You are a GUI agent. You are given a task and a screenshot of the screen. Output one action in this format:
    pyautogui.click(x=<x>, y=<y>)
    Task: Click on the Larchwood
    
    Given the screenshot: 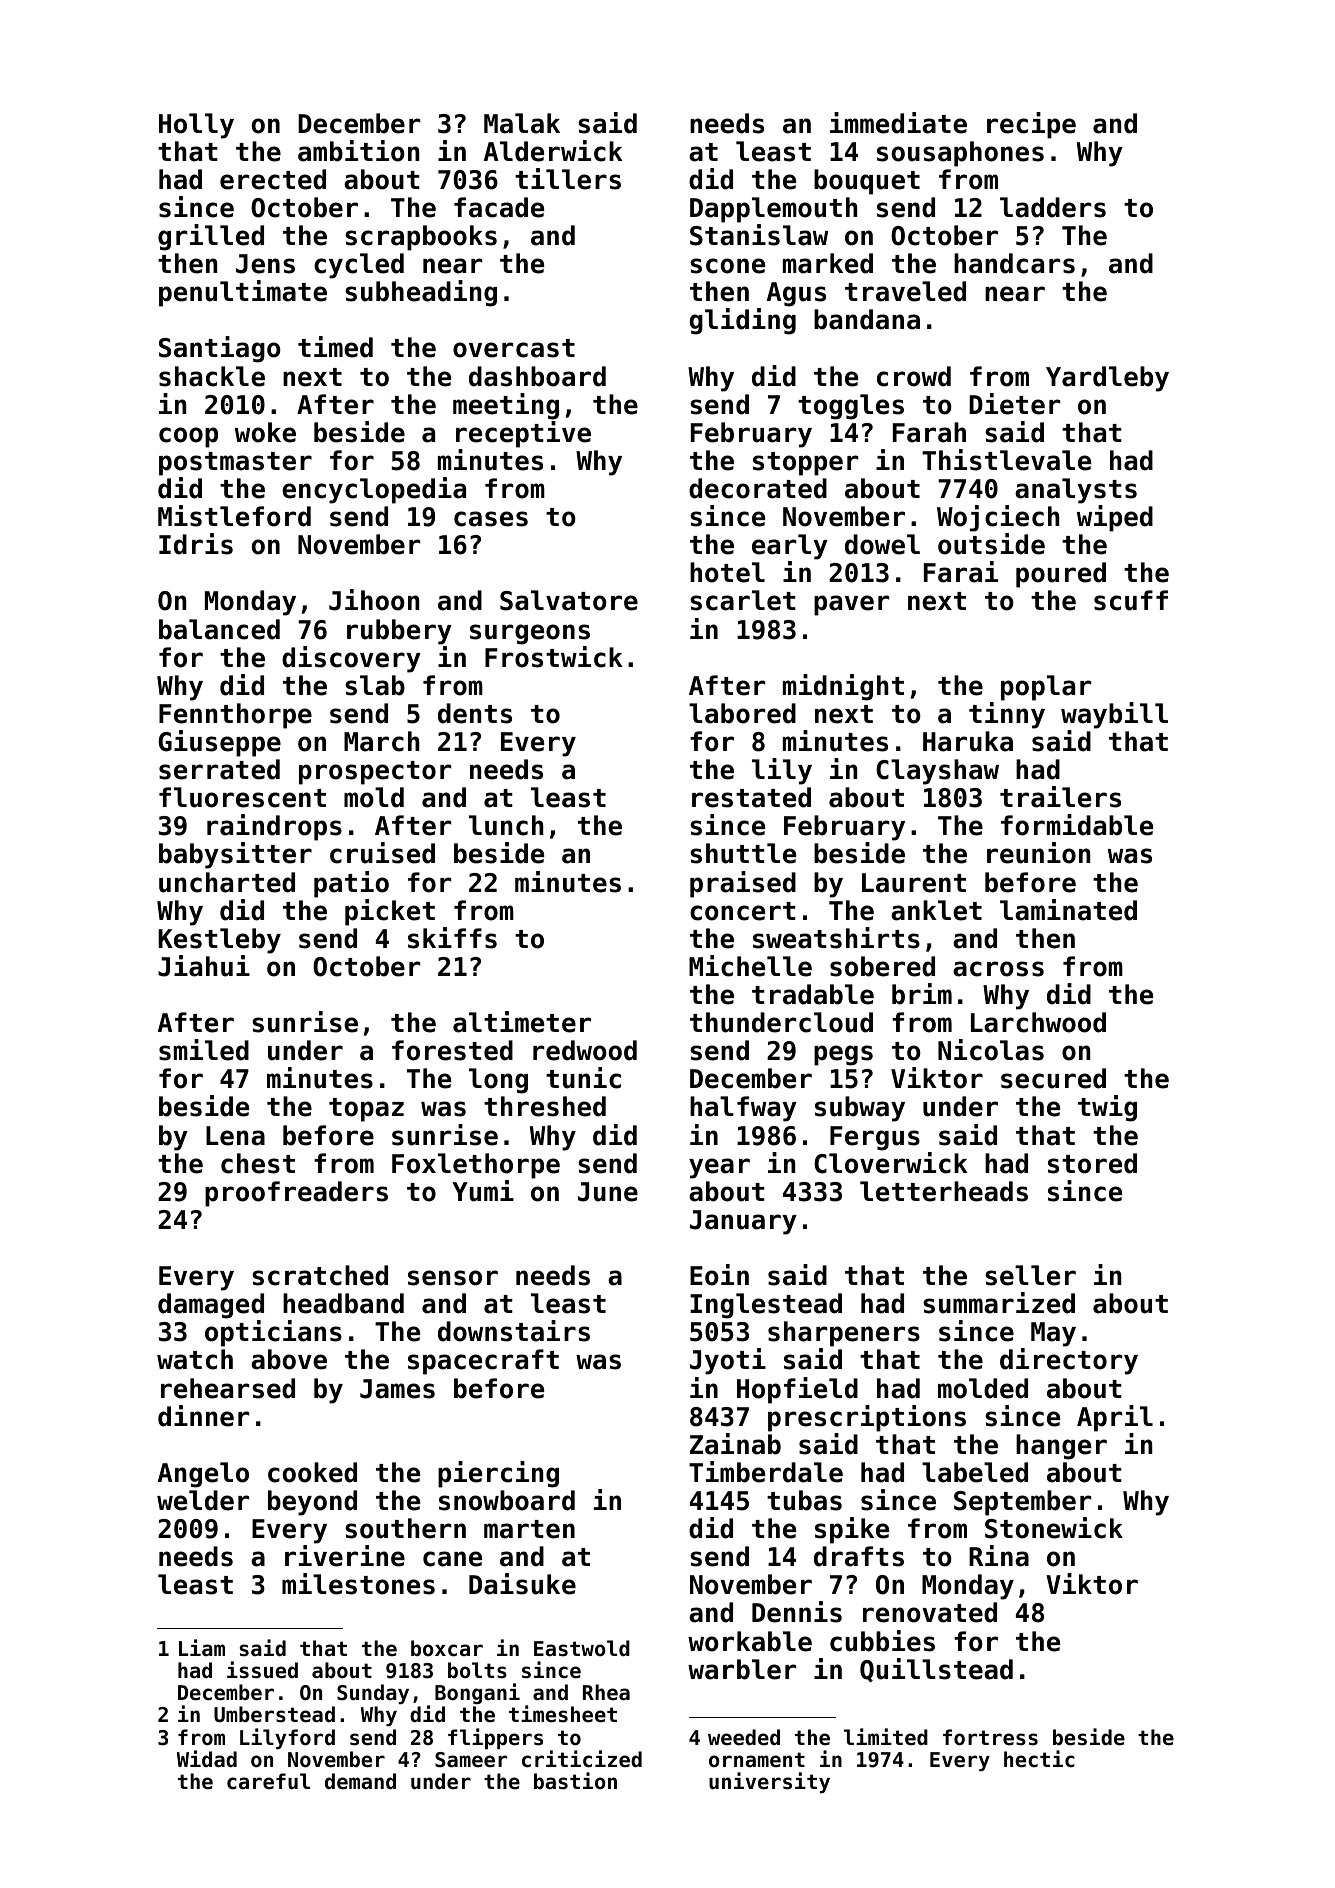 What is the action you would take?
    pyautogui.click(x=1038, y=1022)
